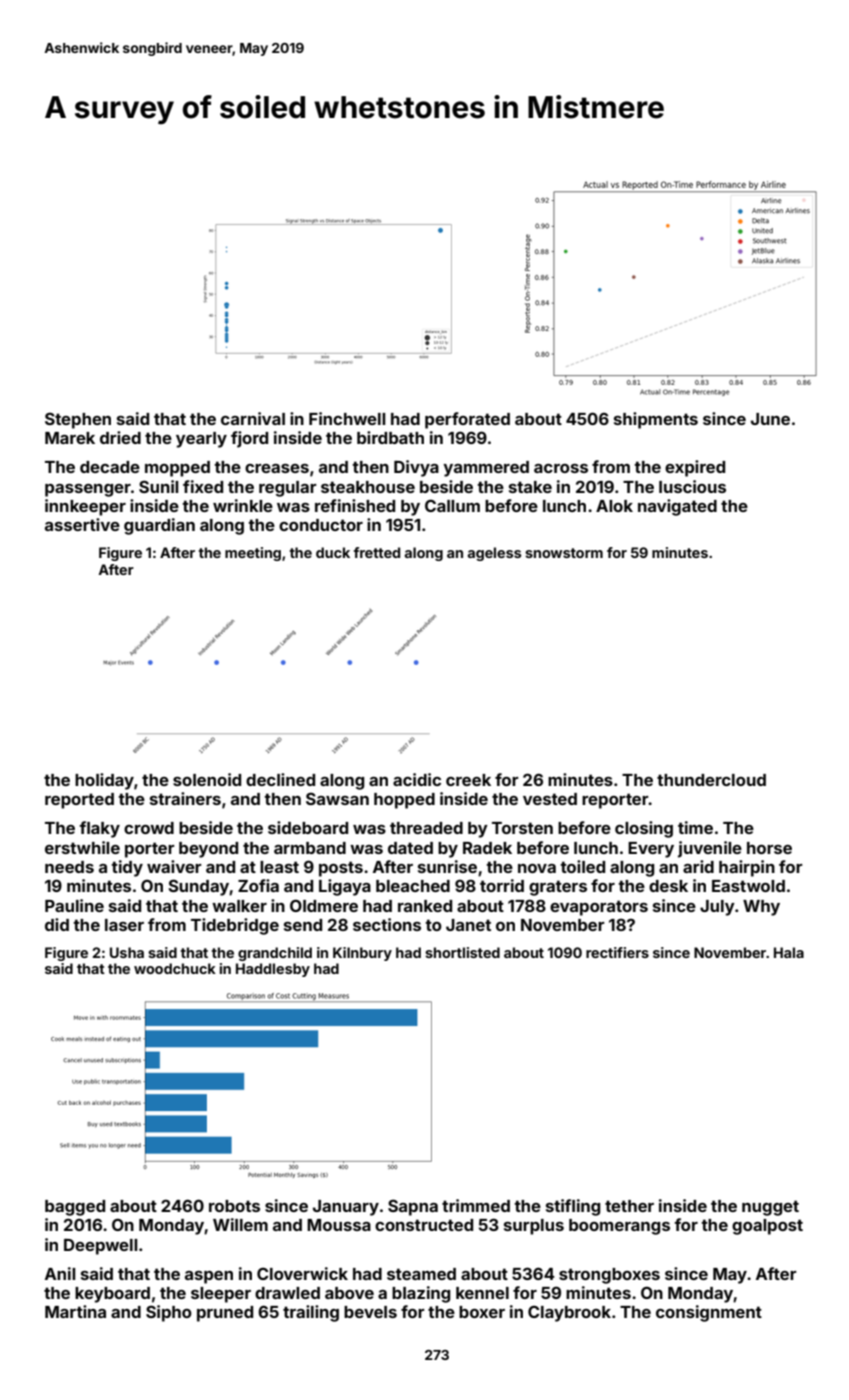  Describe the element at coordinates (225, 1314) in the image. I see `pruned` at that location.
